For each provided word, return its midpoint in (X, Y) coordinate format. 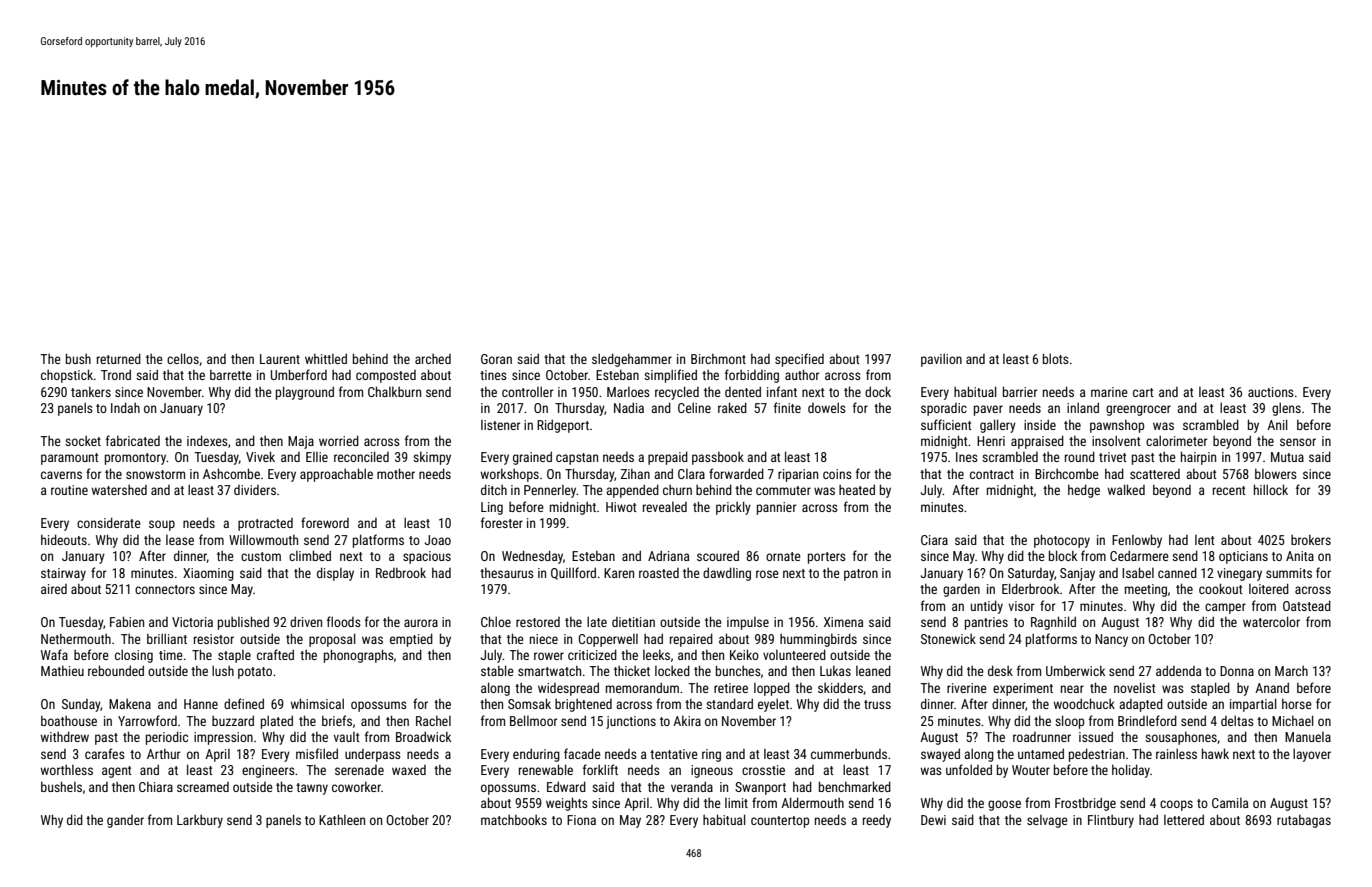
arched (433, 359)
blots (1056, 358)
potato (255, 673)
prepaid (668, 458)
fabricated (133, 440)
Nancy (1111, 640)
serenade (359, 770)
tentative (674, 754)
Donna (1237, 671)
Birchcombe (1067, 474)
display (335, 574)
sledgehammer (632, 360)
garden (961, 590)
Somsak (529, 703)
